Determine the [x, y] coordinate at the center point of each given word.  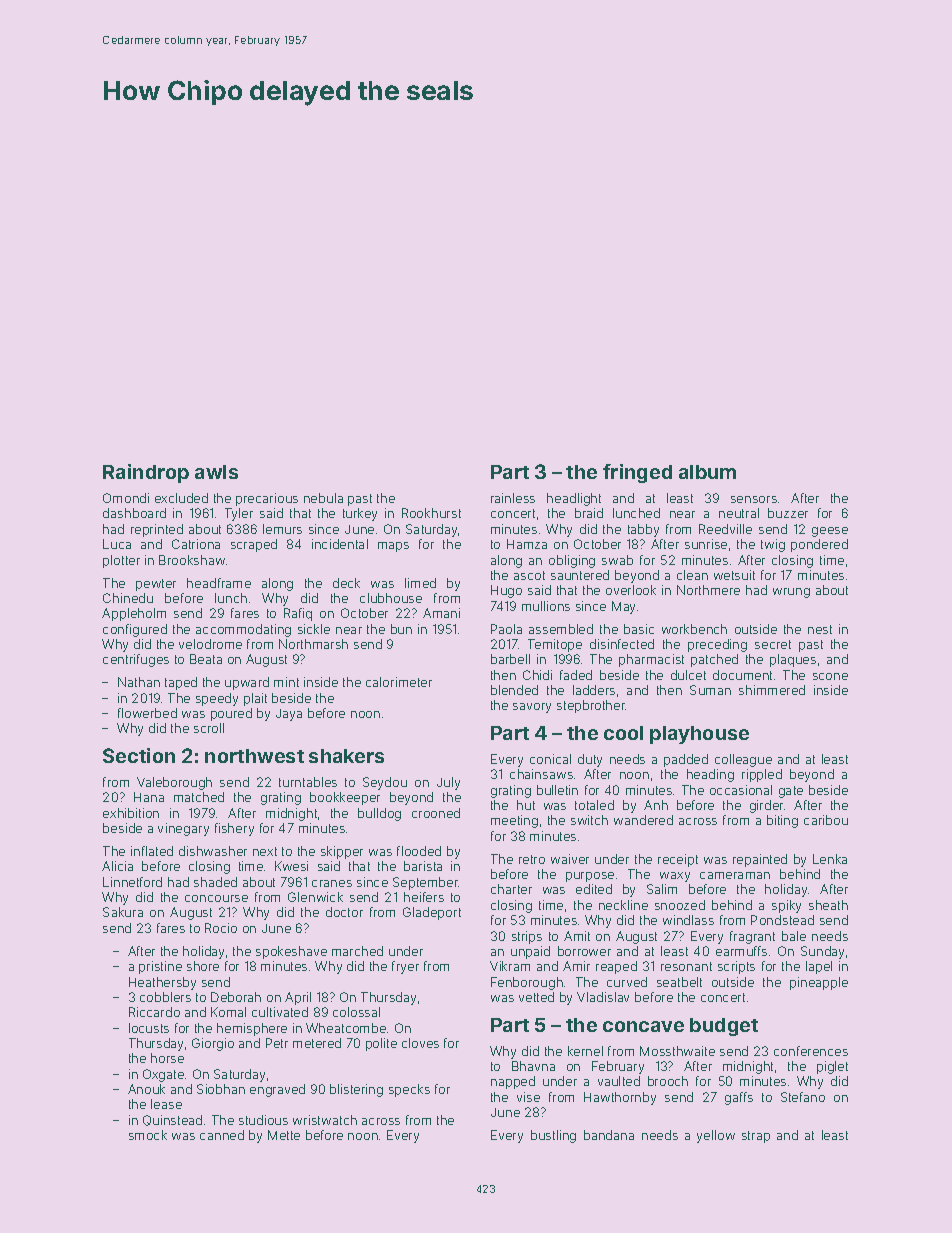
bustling [553, 1136]
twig [773, 545]
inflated [152, 851]
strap [756, 1137]
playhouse [699, 735]
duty [590, 760]
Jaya [289, 715]
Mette [284, 1135]
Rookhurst [431, 513]
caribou [826, 820]
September [426, 883]
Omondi [126, 498]
